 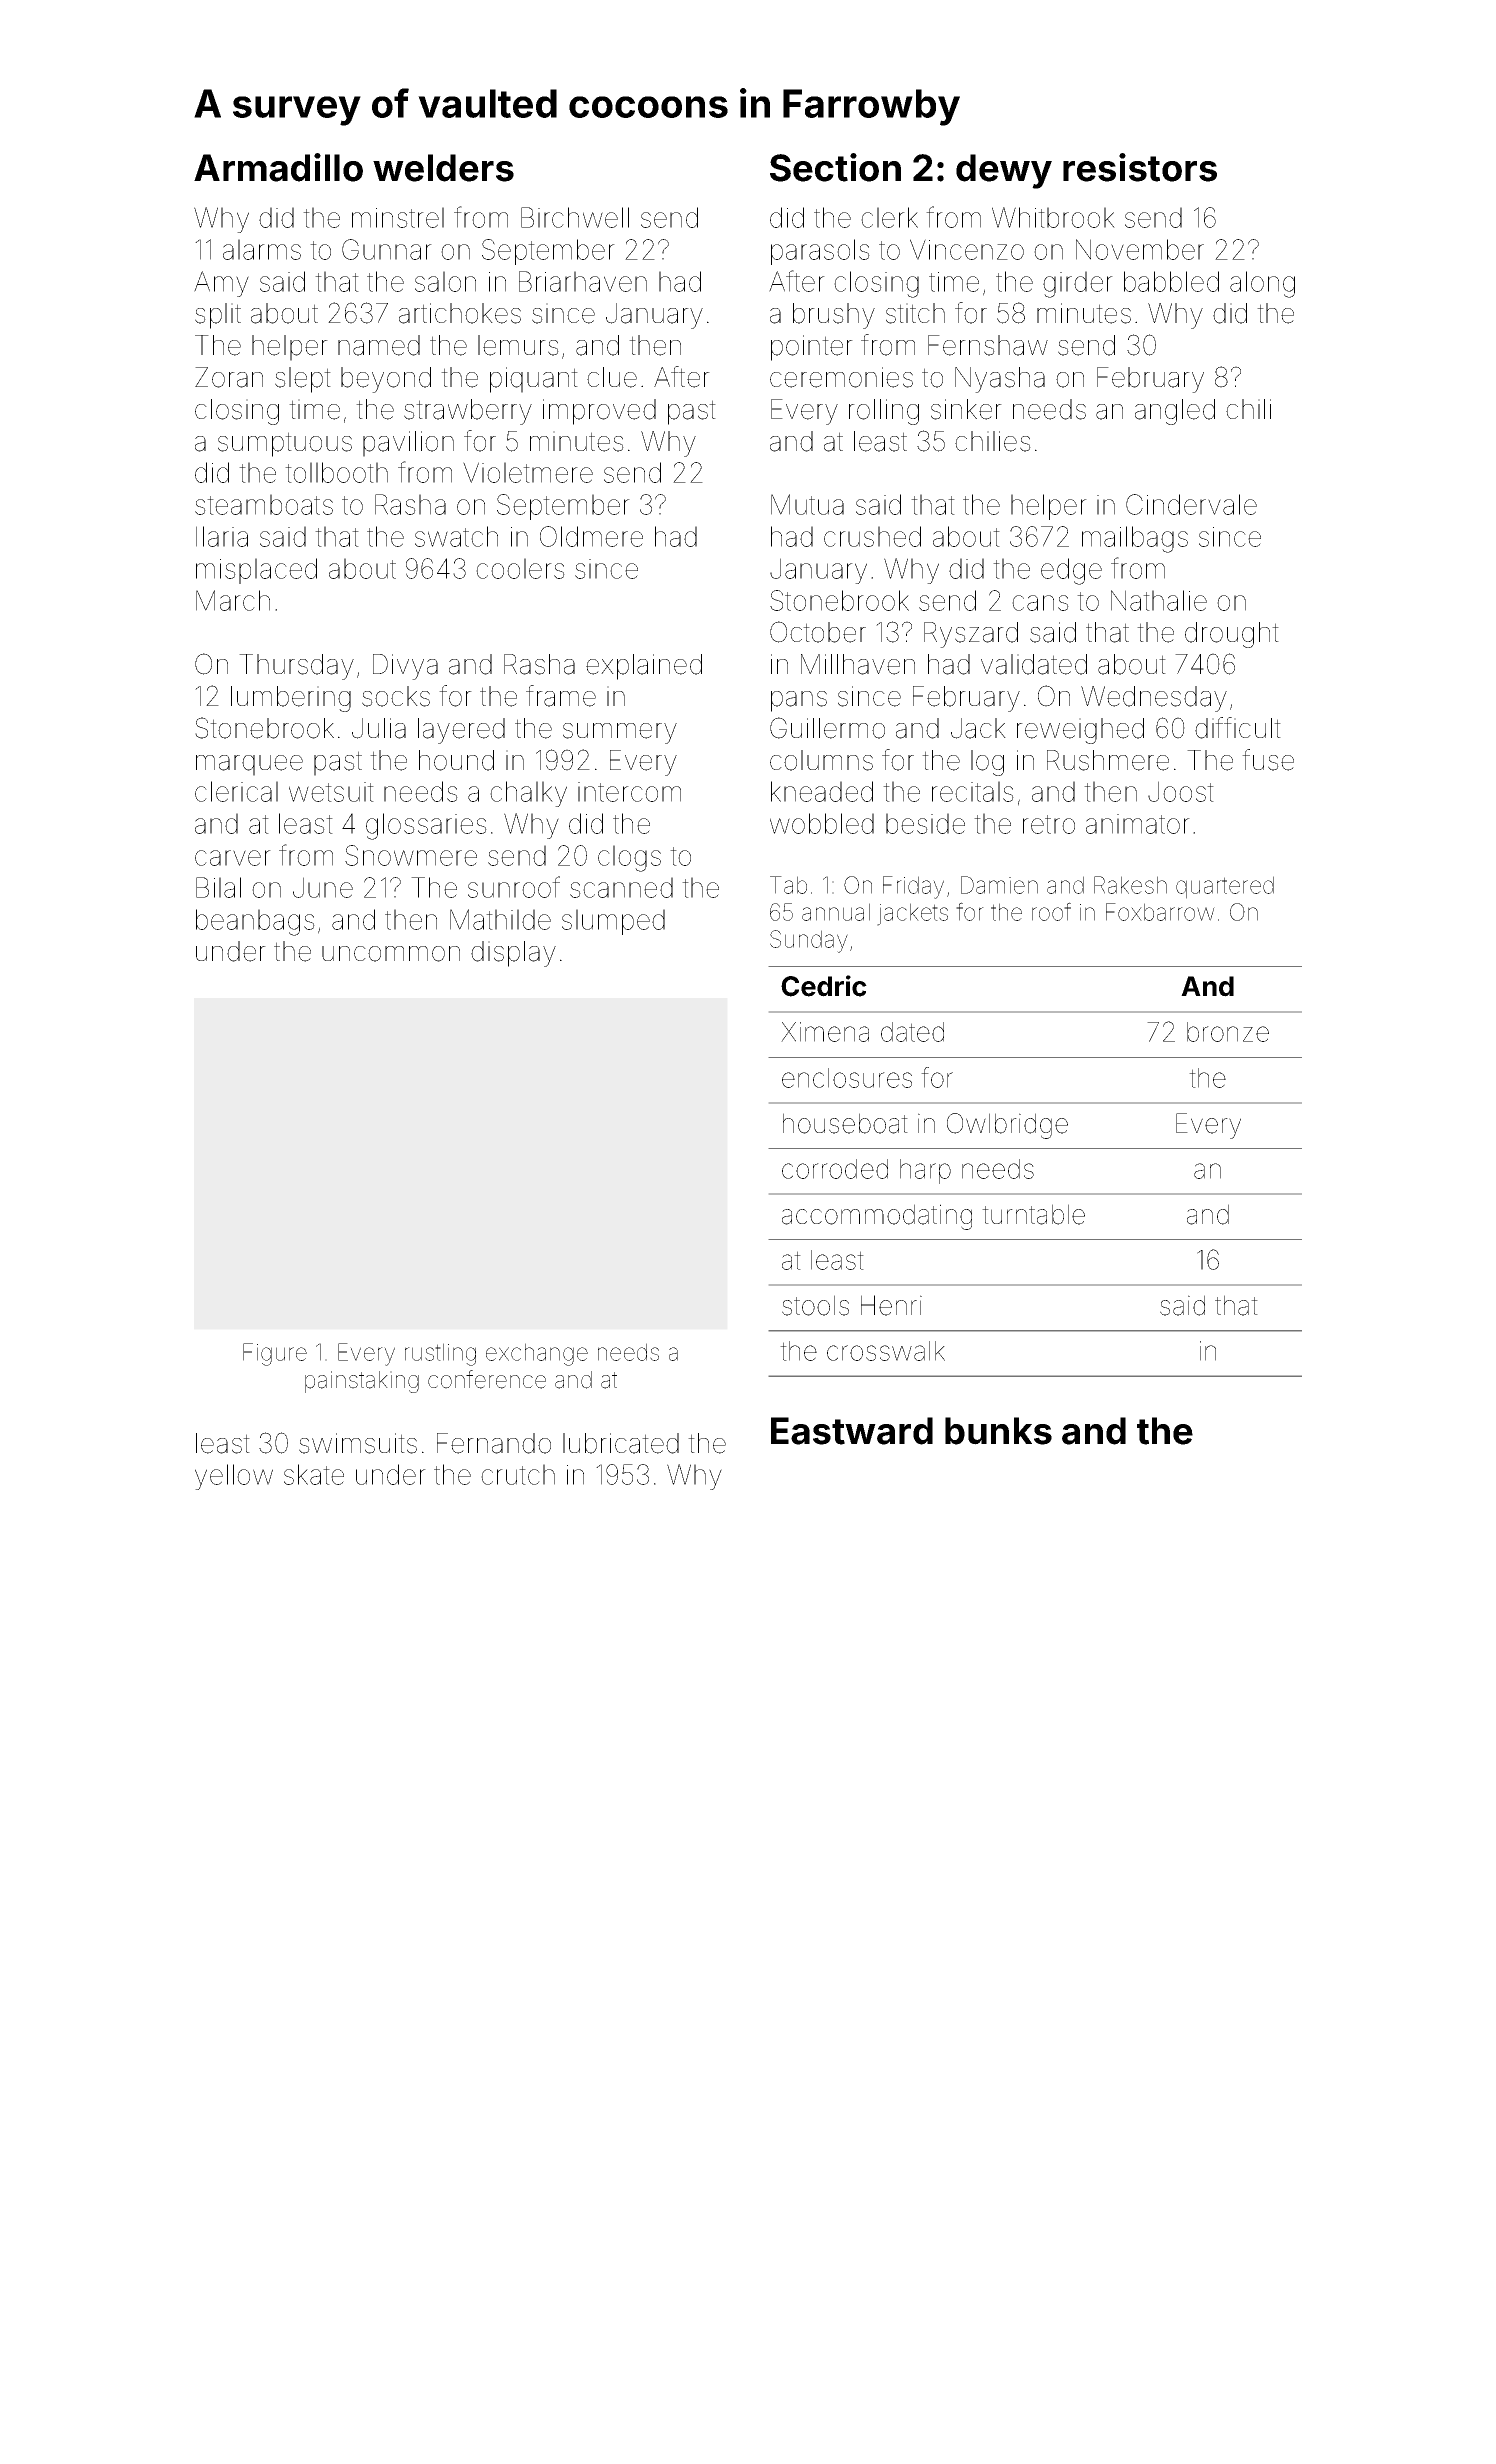 What do you see at coordinates (845, 1123) in the screenshot?
I see `houseboat` at bounding box center [845, 1123].
